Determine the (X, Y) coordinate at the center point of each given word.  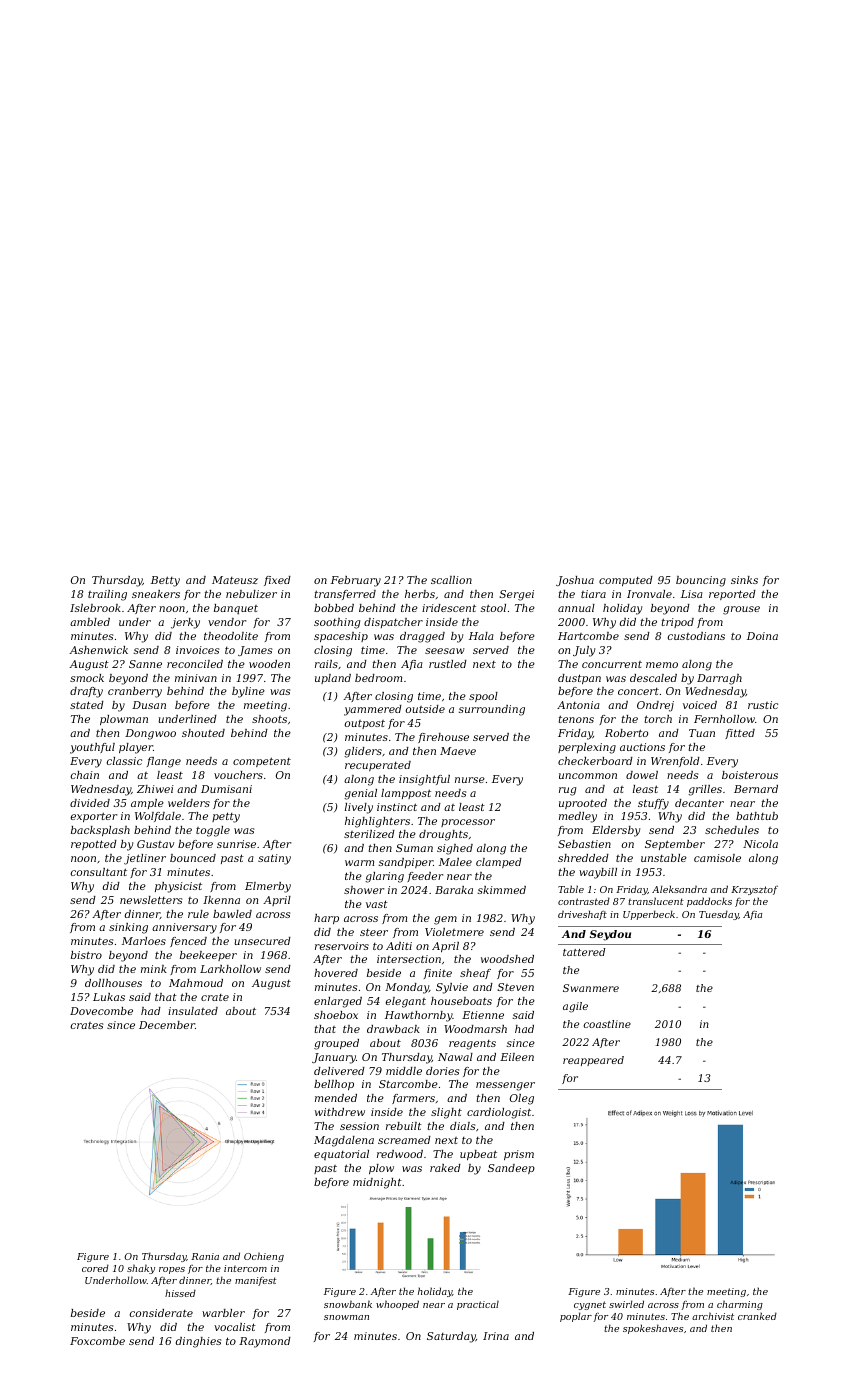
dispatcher (393, 623)
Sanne (145, 664)
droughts (443, 835)
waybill (598, 873)
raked (445, 1168)
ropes (172, 1270)
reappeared (593, 1061)
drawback (393, 1029)
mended (336, 1098)
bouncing (701, 581)
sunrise (236, 844)
